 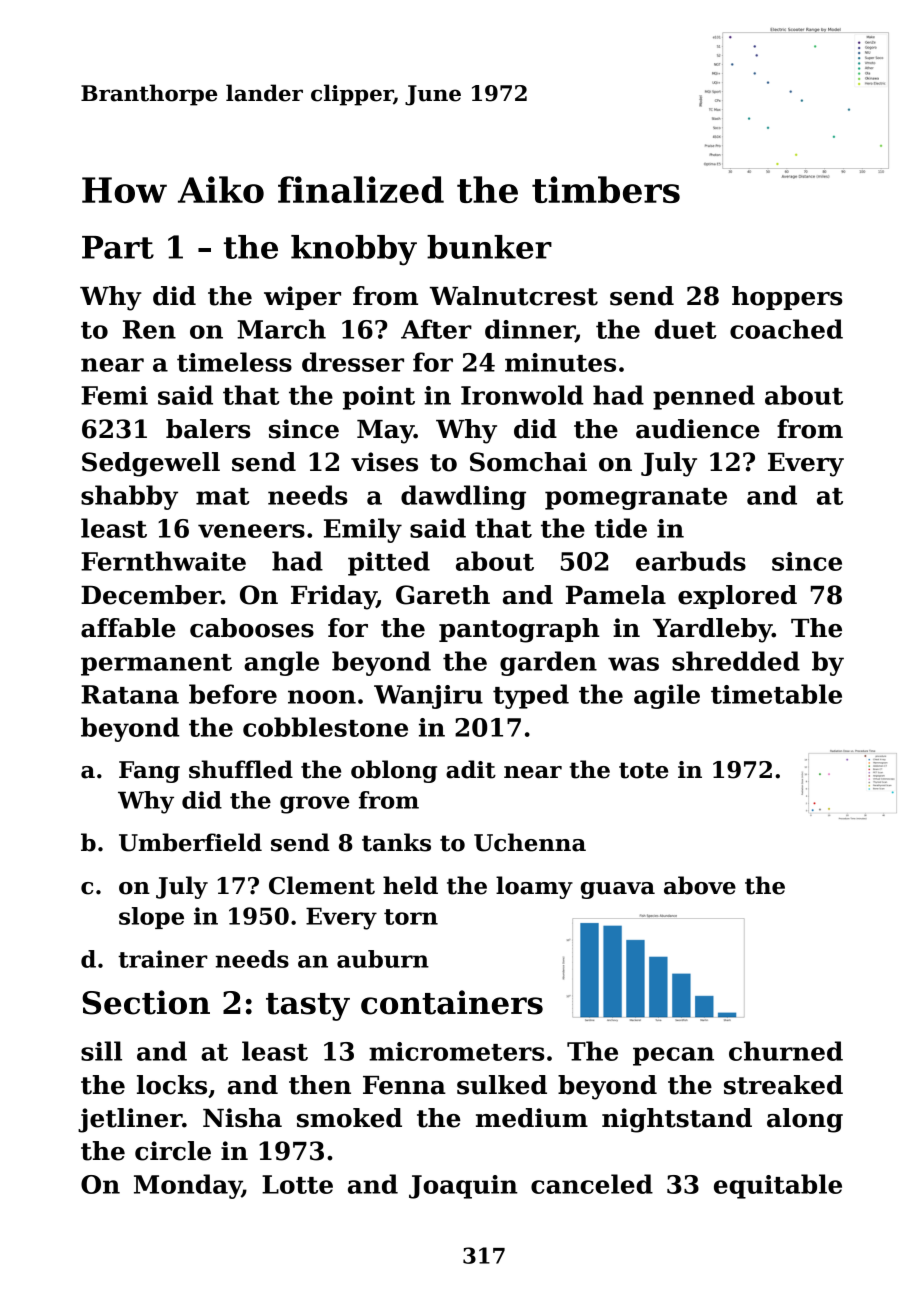 What do you see at coordinates (698, 429) in the image?
I see `audience` at bounding box center [698, 429].
